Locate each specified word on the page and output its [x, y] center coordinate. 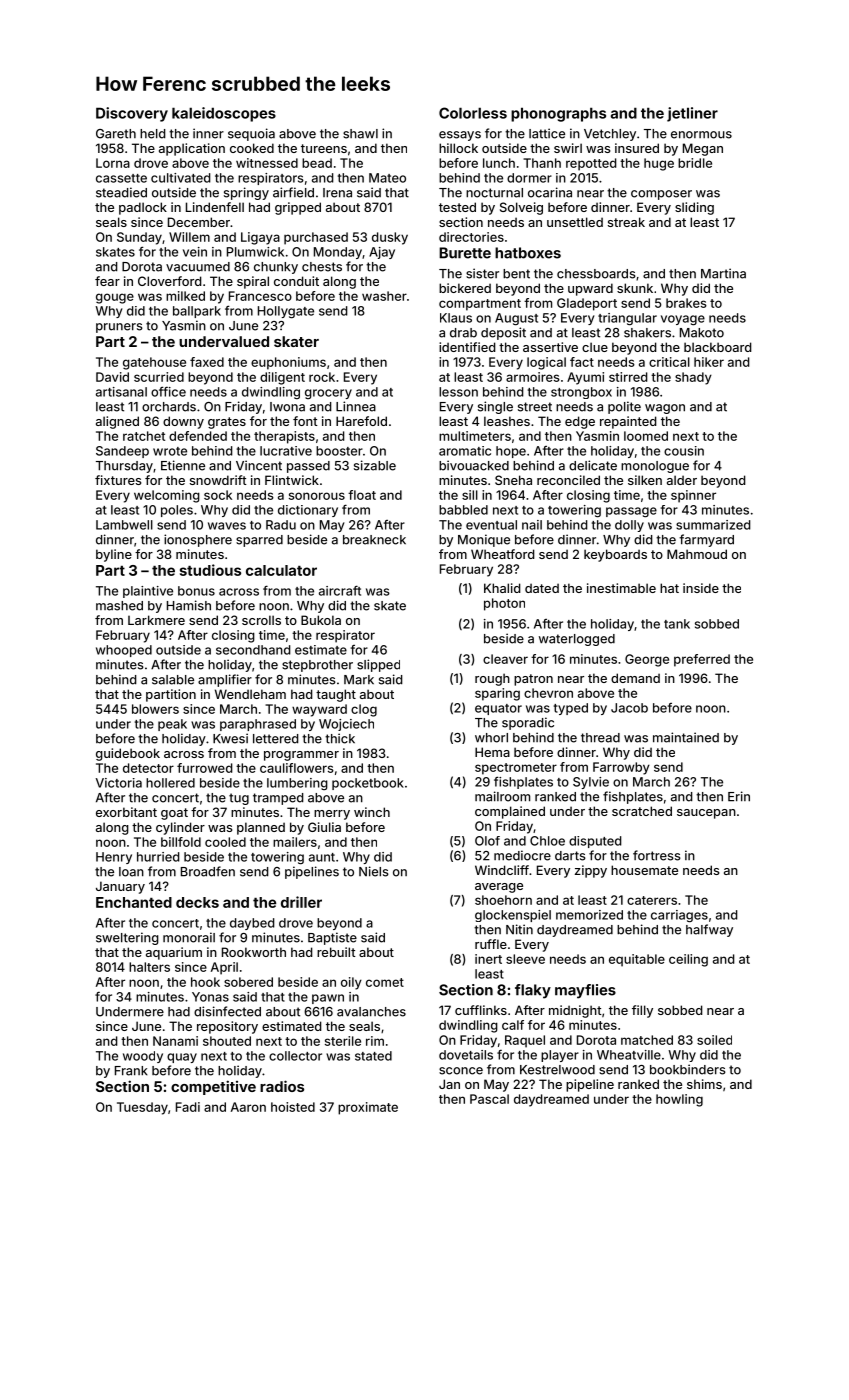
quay [182, 1058]
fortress [657, 855]
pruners [119, 328]
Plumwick [255, 252]
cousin [684, 451]
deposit [503, 333]
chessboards [596, 274]
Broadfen [208, 871]
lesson [458, 392]
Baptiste [332, 938]
